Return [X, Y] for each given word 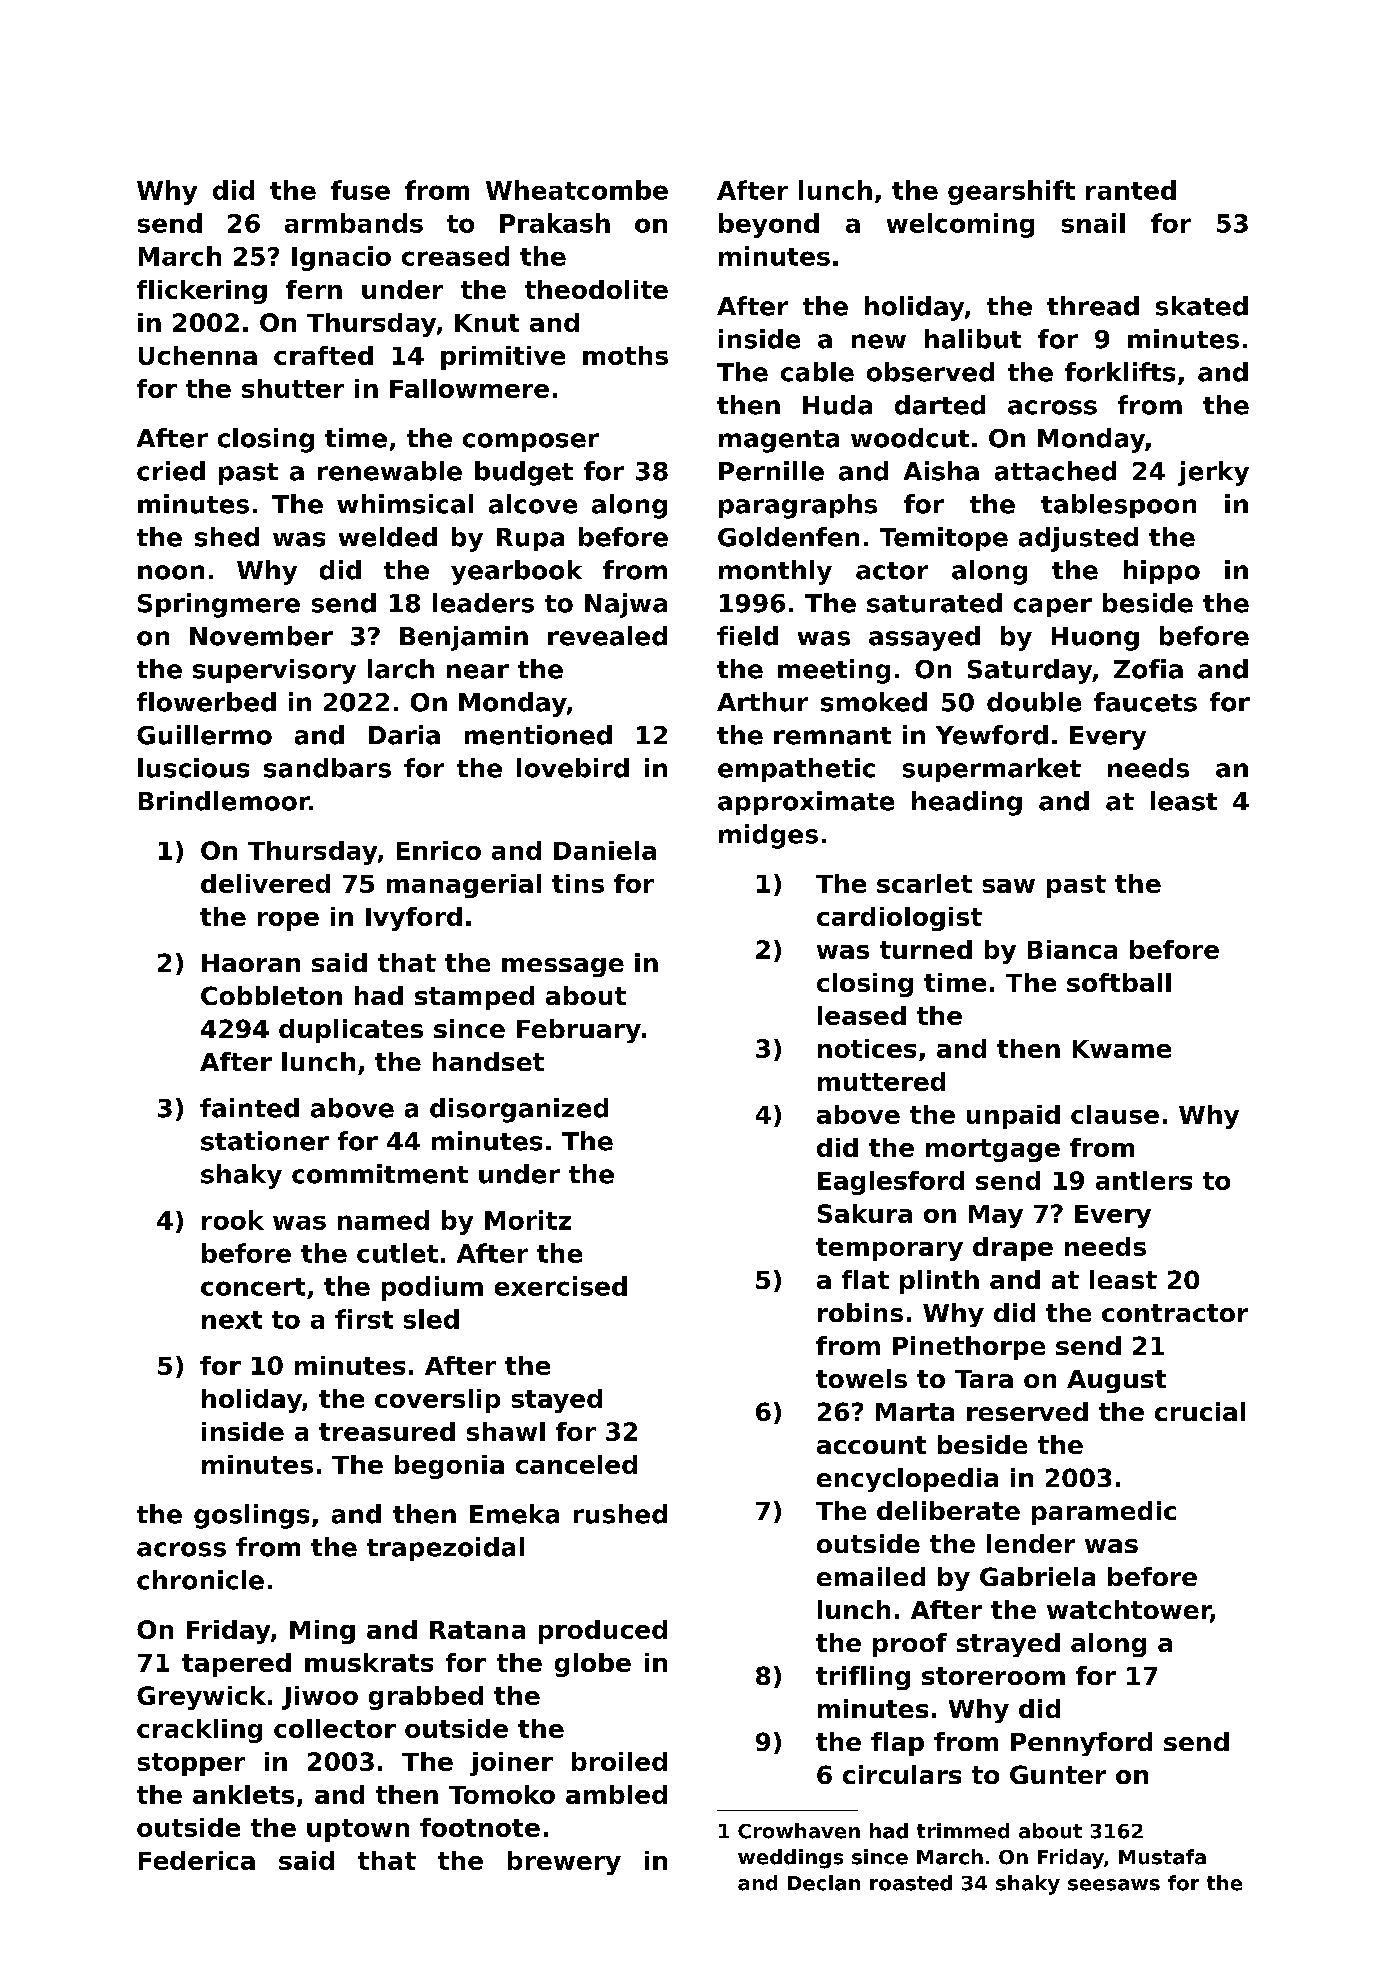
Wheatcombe [577, 190]
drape [1013, 1249]
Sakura [865, 1213]
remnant [832, 736]
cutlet [397, 1253]
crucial [1200, 1411]
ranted [1131, 190]
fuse [360, 190]
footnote [480, 1827]
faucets [1145, 702]
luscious [193, 768]
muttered [881, 1081]
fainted [249, 1108]
